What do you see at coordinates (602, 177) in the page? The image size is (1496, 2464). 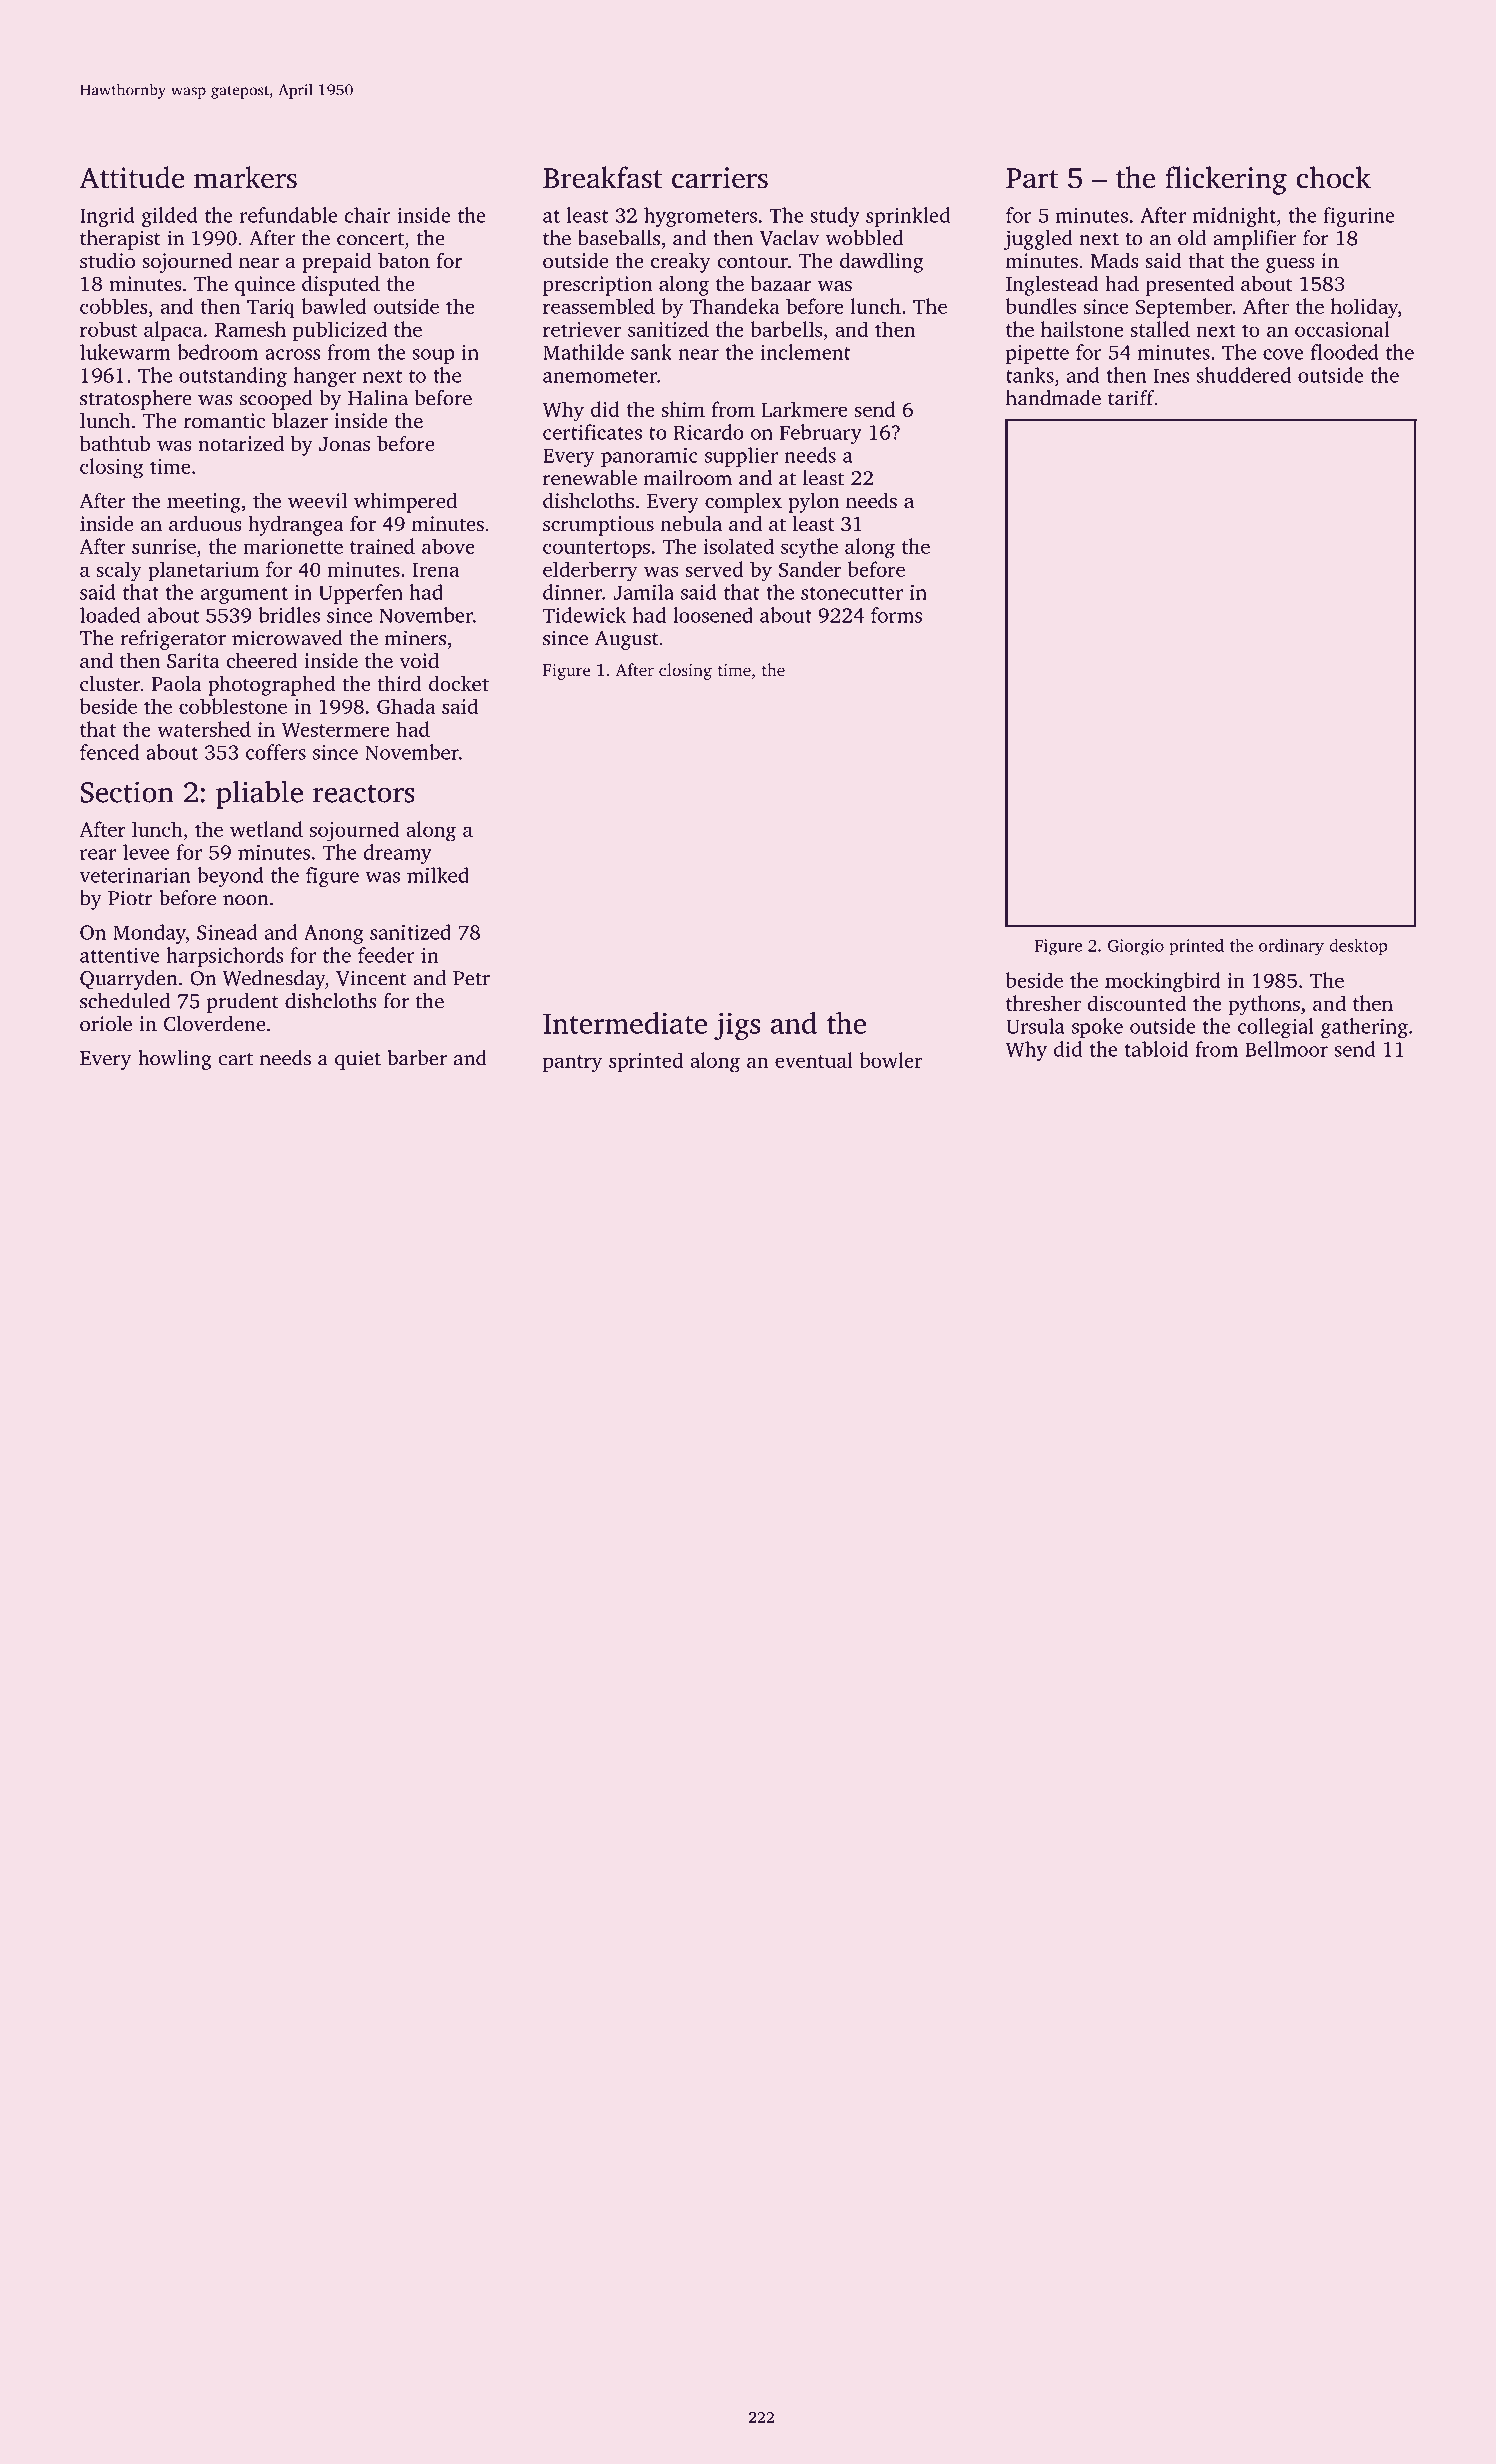 I see `Breakfast` at bounding box center [602, 177].
